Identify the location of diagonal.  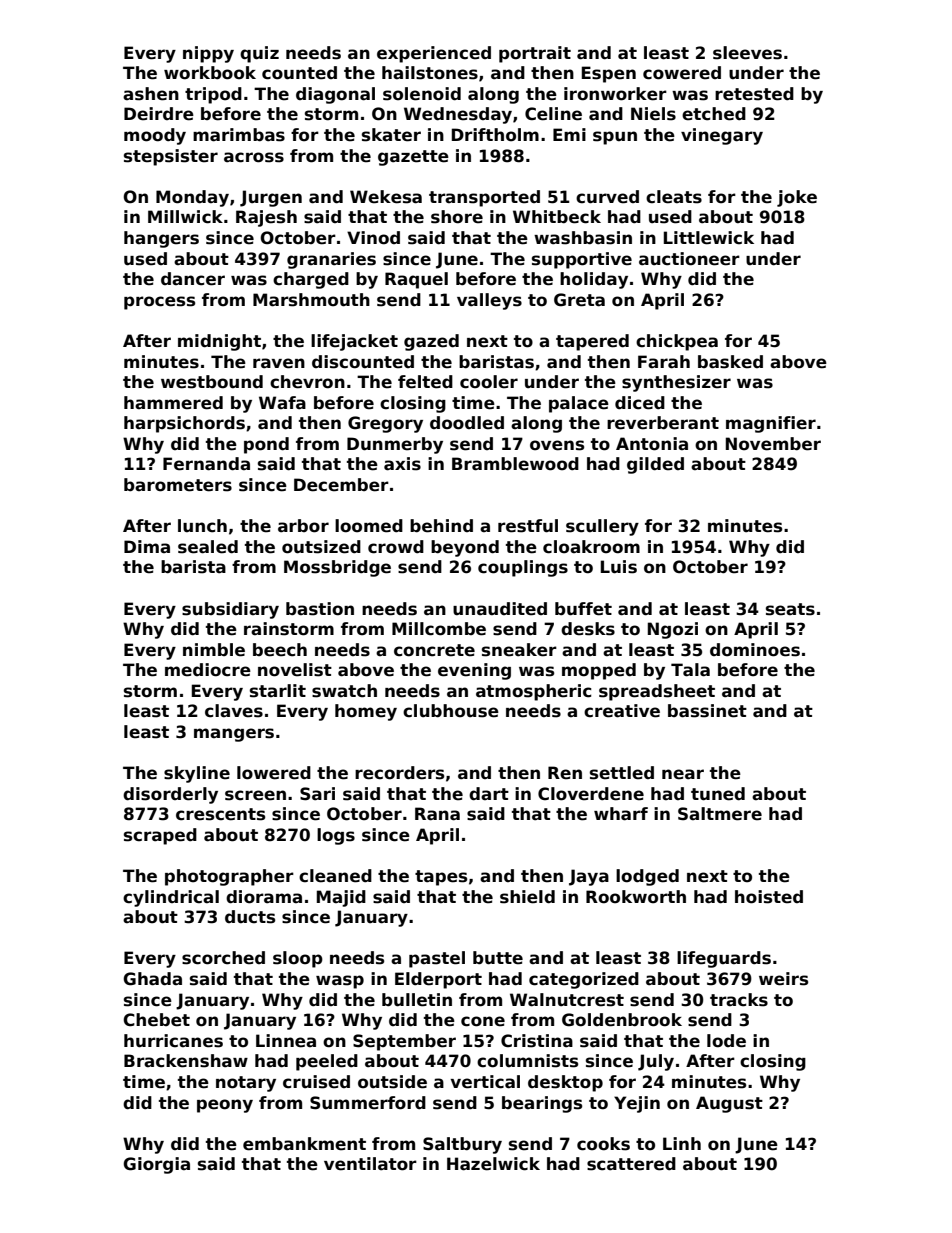
(335, 95).
